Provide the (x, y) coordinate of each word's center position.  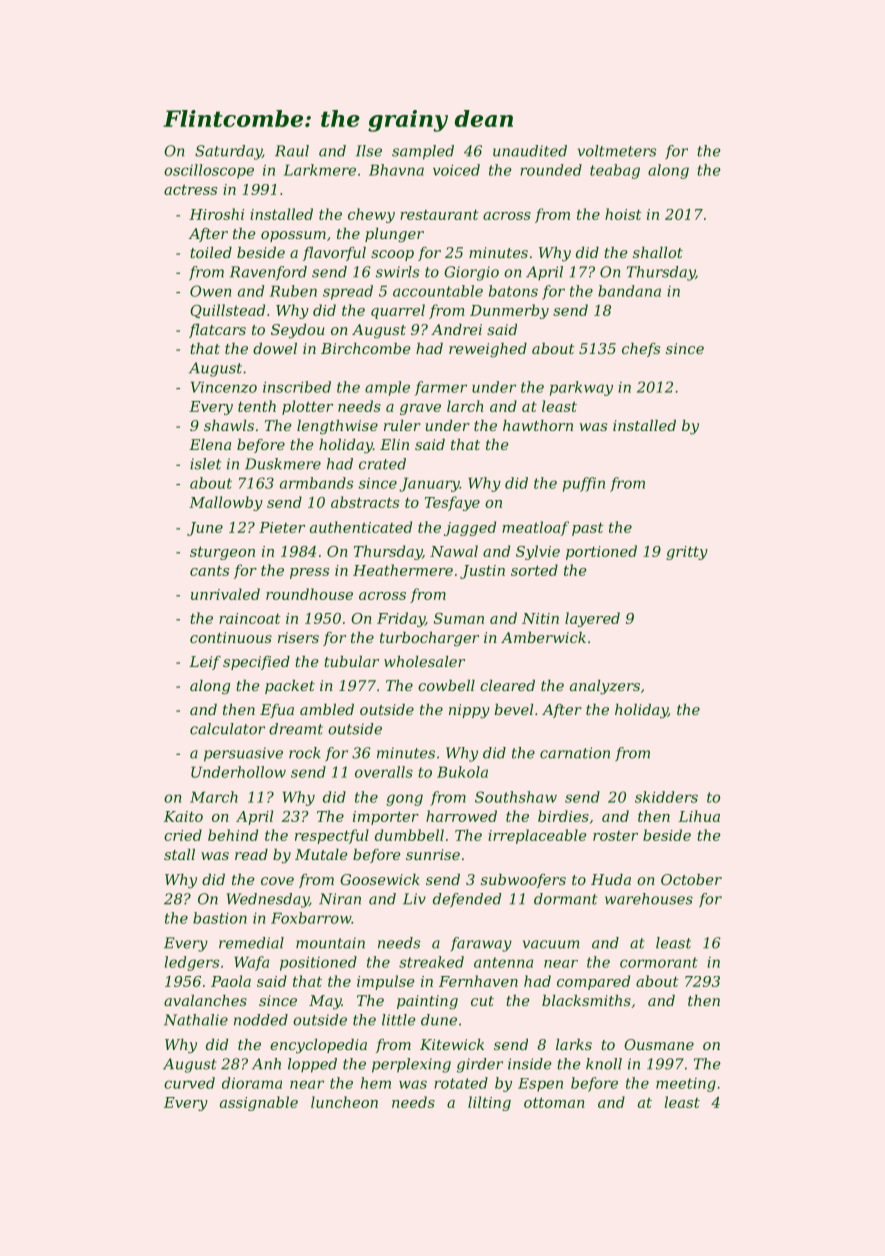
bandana (629, 291)
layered (592, 619)
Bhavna (396, 170)
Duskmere (283, 464)
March (214, 797)
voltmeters (617, 151)
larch (465, 406)
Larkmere (320, 170)
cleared (507, 685)
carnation (575, 753)
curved (189, 1083)
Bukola (462, 772)
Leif (205, 663)
